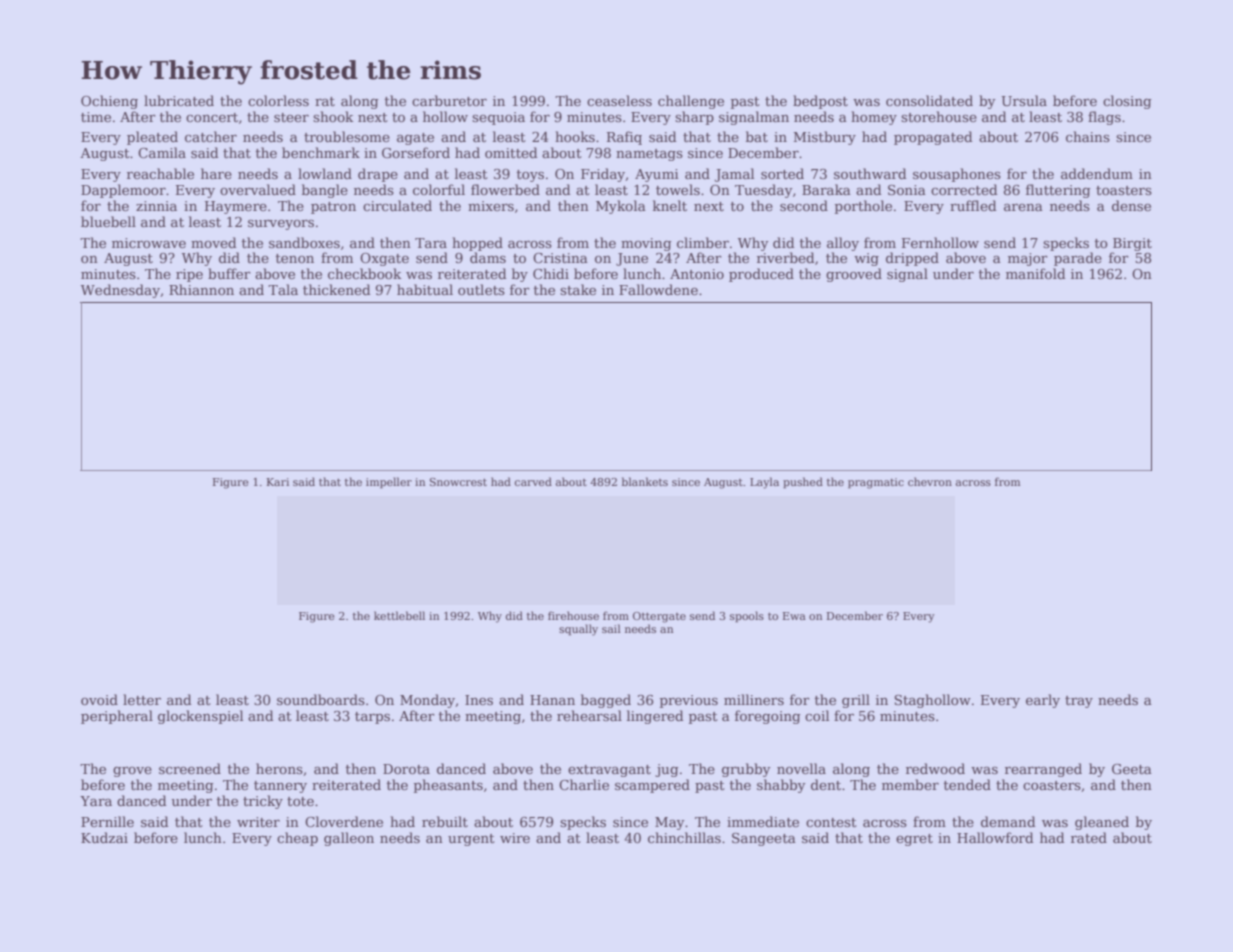 The height and width of the page is (952, 1233). I want to click on kettlebell, so click(399, 615).
